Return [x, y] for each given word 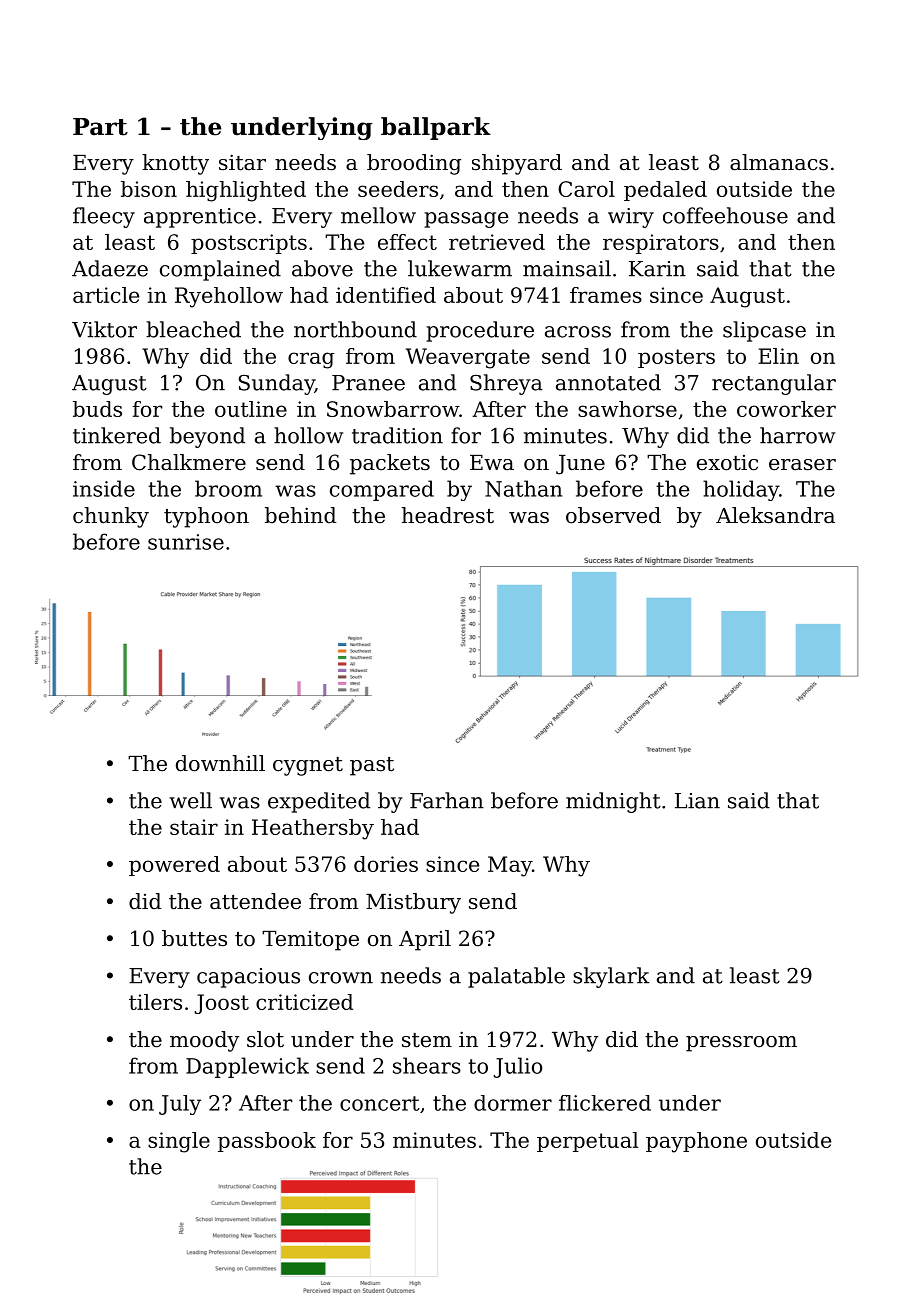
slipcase [764, 331]
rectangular [774, 384]
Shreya [506, 384]
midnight [613, 802]
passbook [267, 1142]
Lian [697, 801]
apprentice [200, 218]
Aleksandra [775, 515]
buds [97, 409]
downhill [220, 763]
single [179, 1142]
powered [174, 866]
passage [467, 220]
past [372, 766]
